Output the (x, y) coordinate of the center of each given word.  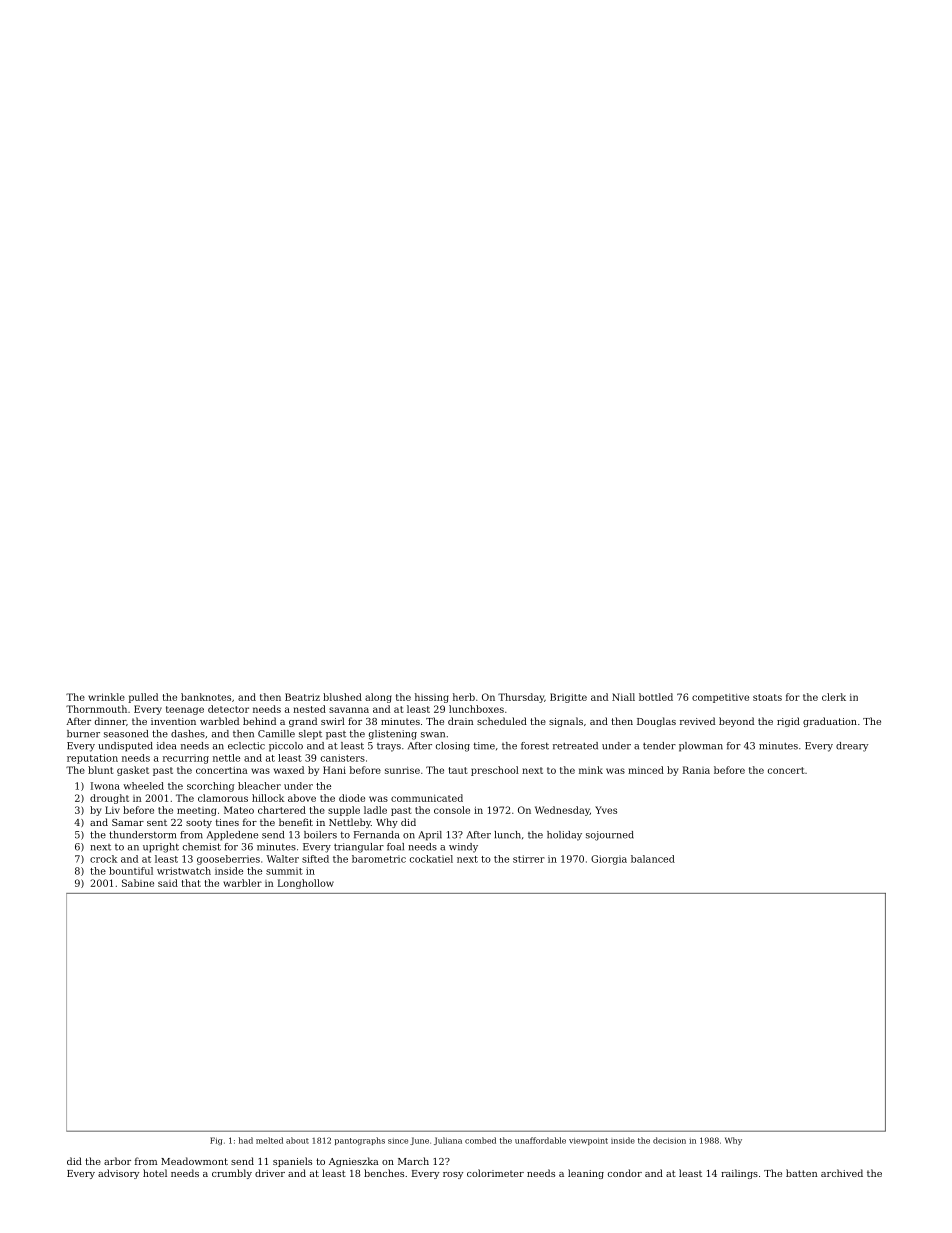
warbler (242, 883)
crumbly (232, 1174)
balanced (653, 859)
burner (83, 734)
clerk (834, 697)
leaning (586, 1174)
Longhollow (306, 884)
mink (591, 770)
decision (669, 1140)
